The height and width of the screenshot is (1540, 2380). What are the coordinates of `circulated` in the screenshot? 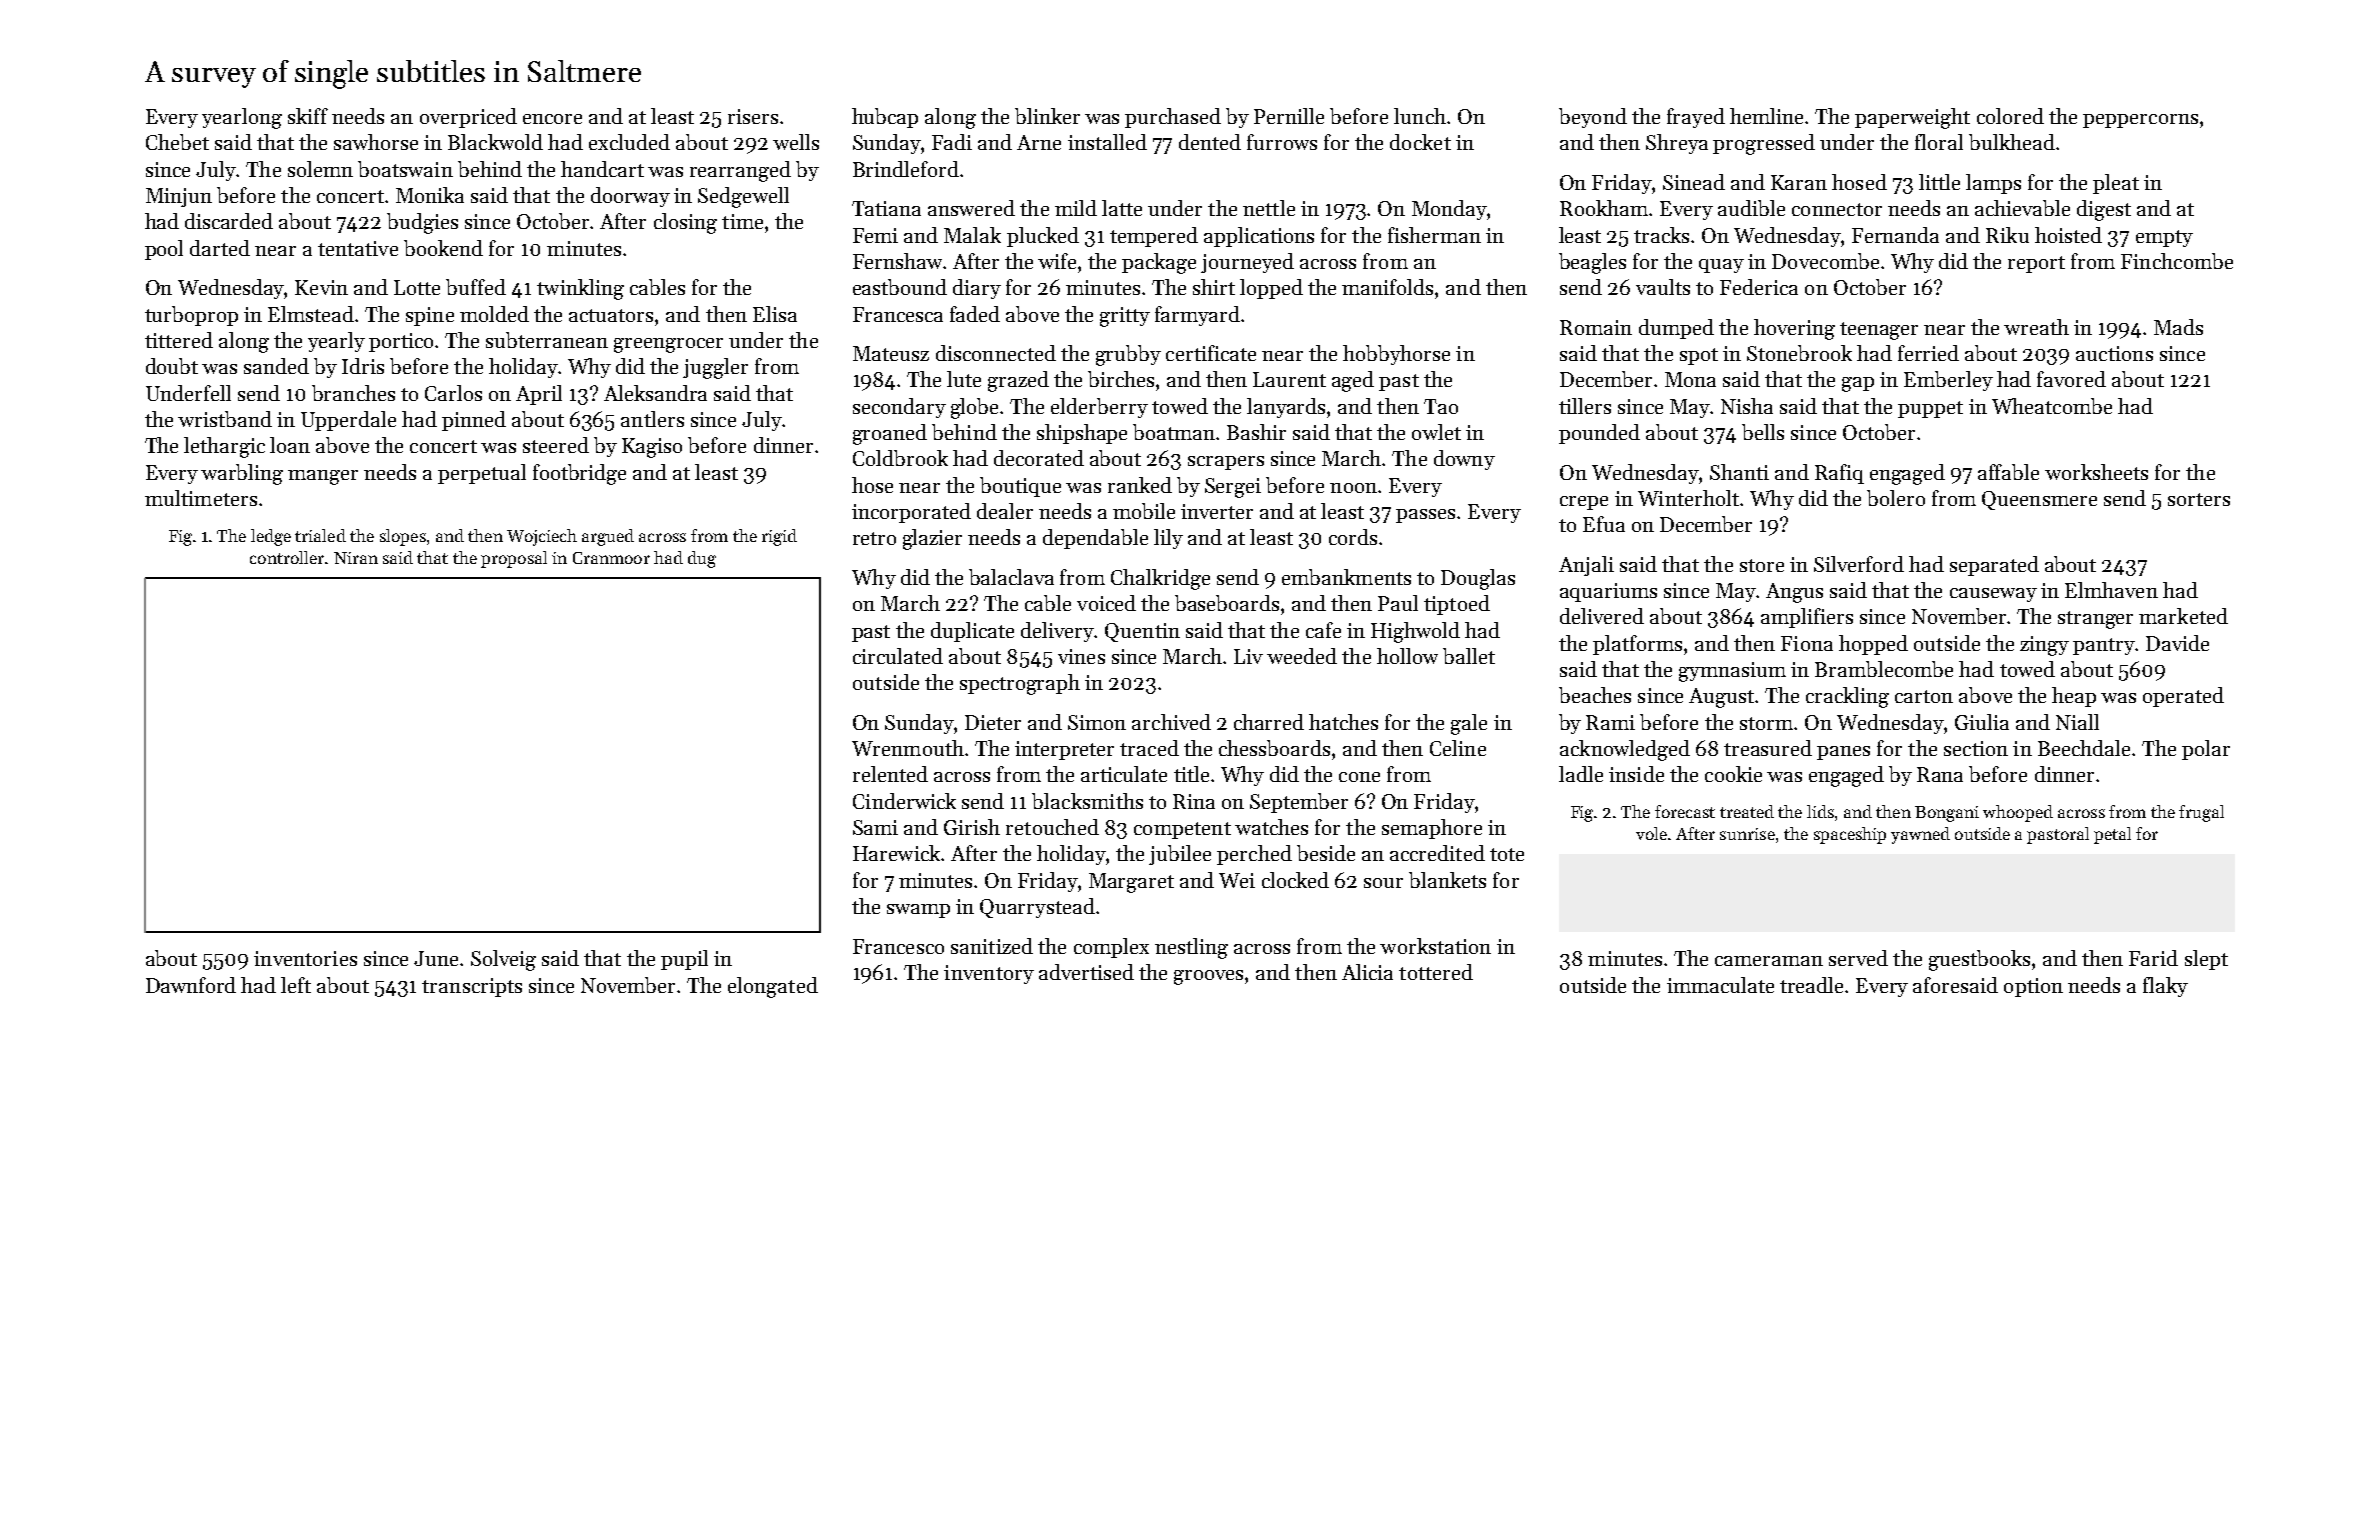 It's located at (898, 656).
